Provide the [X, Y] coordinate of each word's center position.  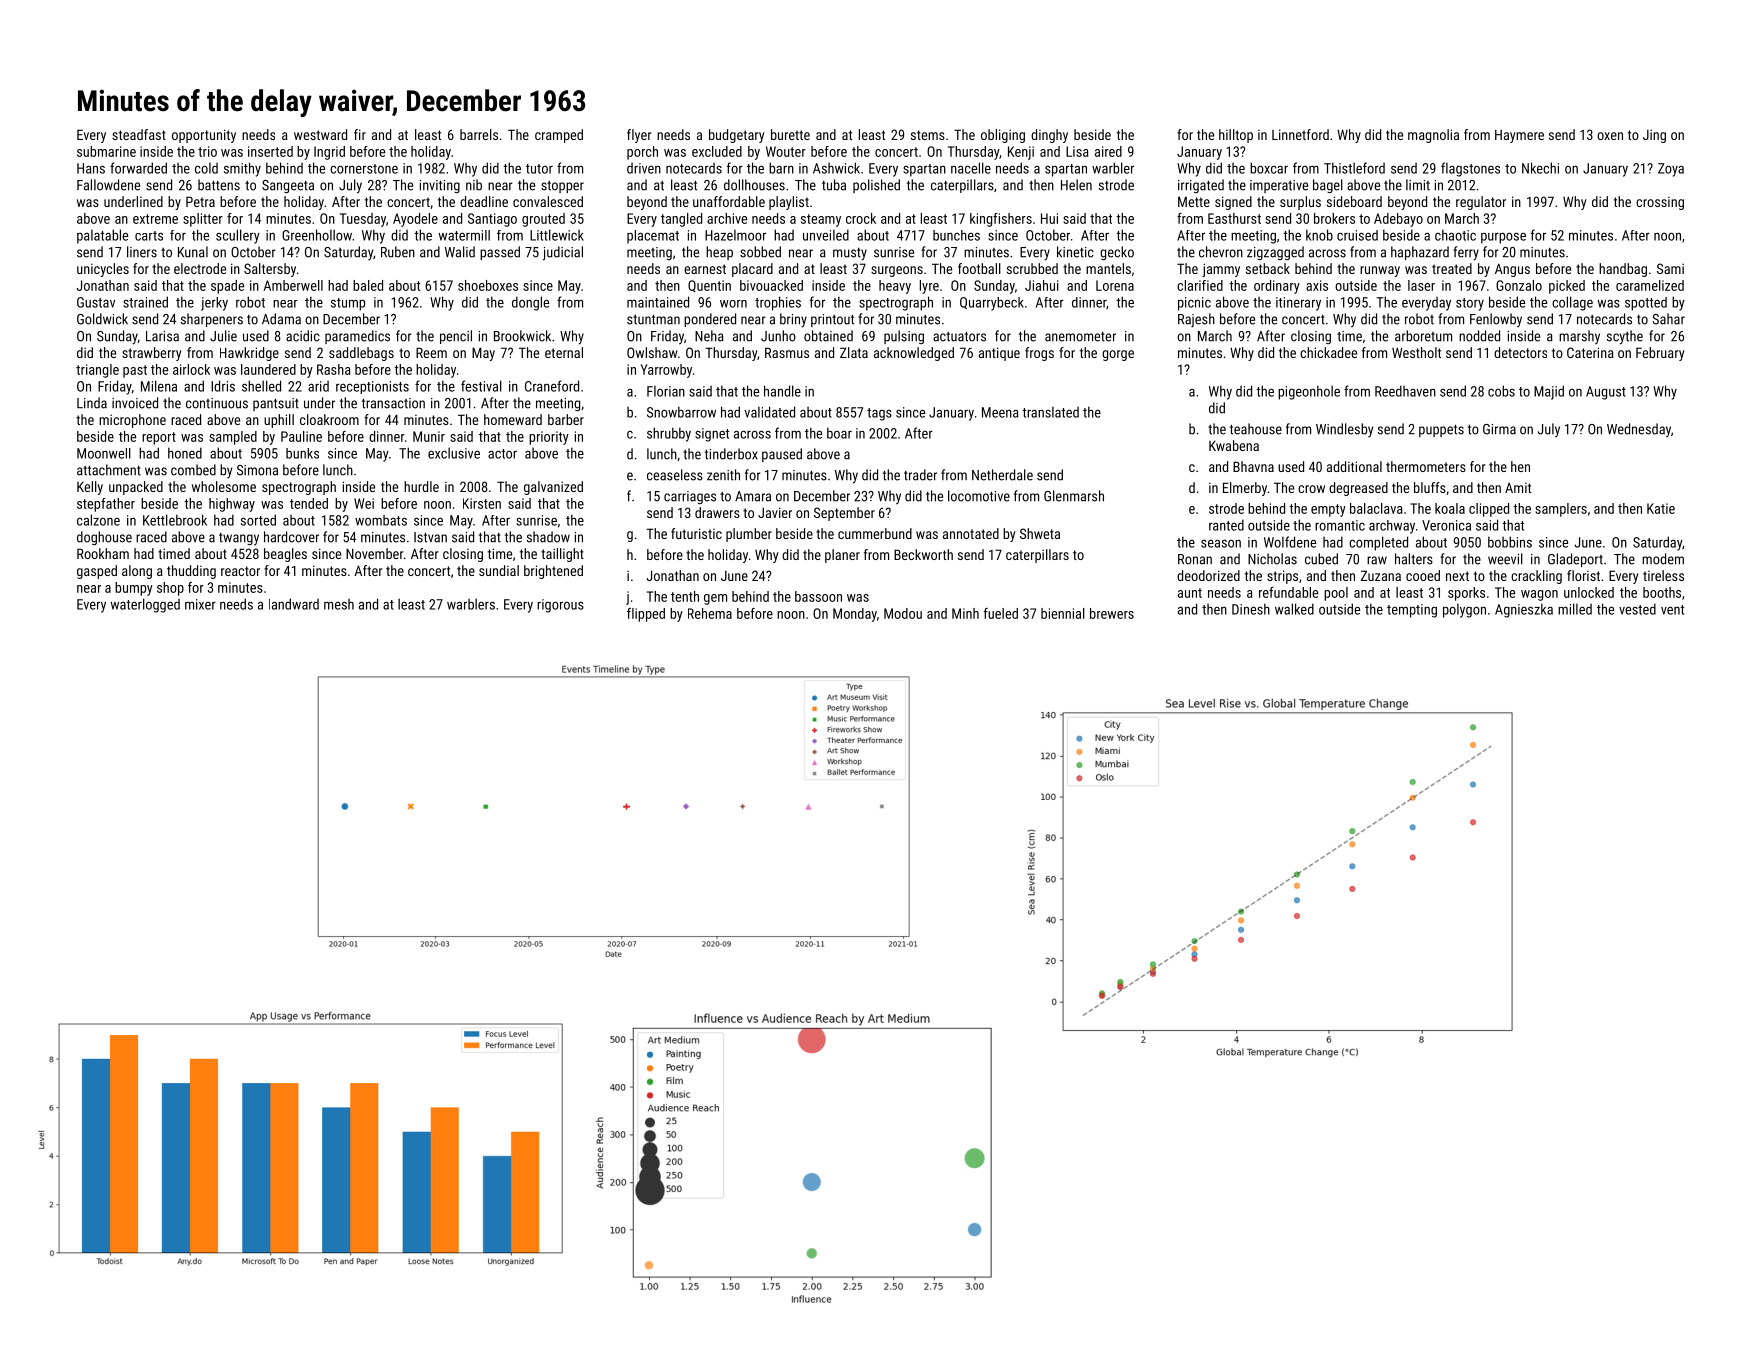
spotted [1646, 304]
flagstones [1470, 169]
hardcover [291, 537]
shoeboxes [488, 285]
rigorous [560, 606]
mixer [200, 604]
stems [928, 135]
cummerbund [875, 533]
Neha [709, 336]
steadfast [139, 134]
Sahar [1668, 319]
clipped [1489, 510]
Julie [223, 336]
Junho [778, 336]
